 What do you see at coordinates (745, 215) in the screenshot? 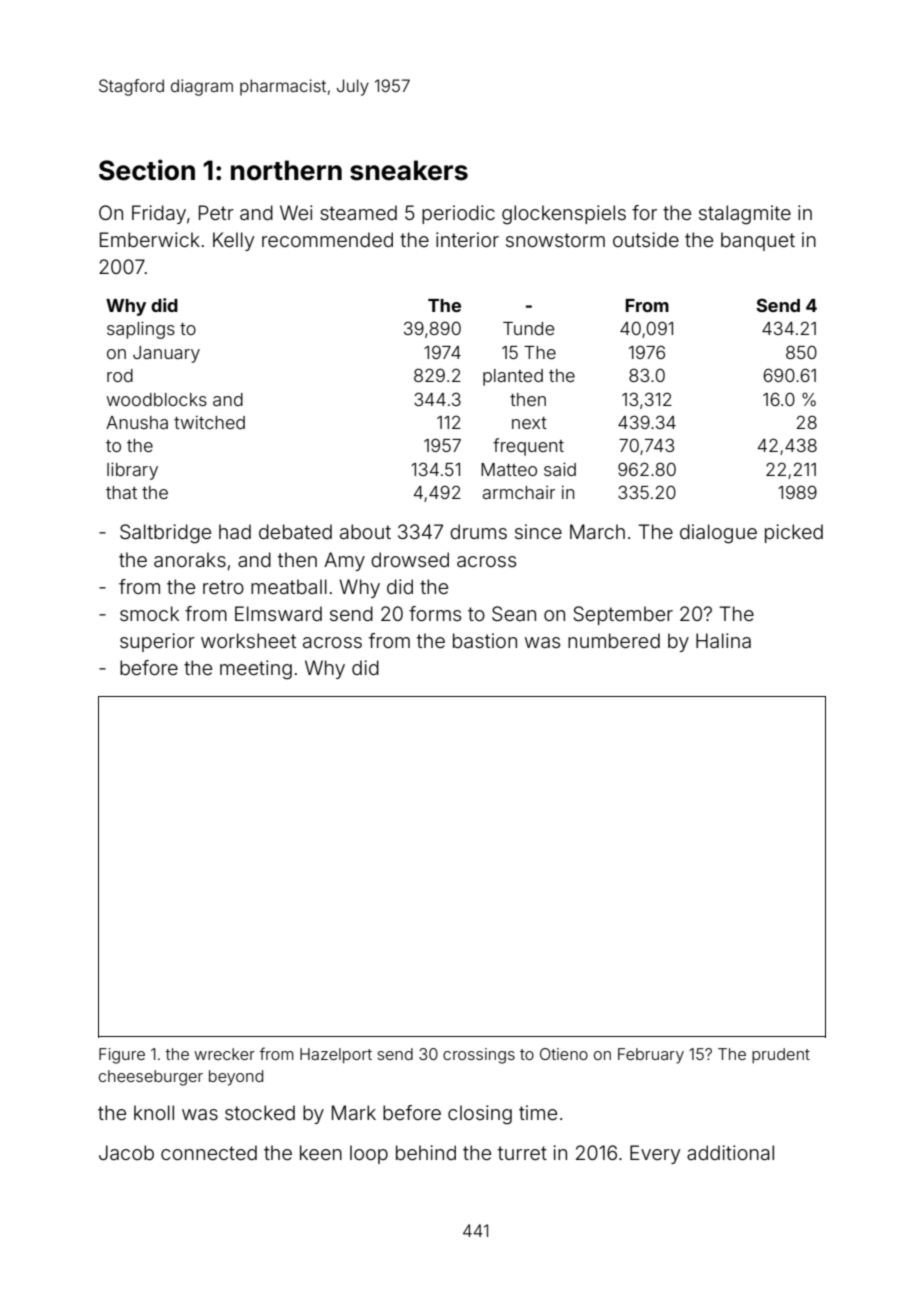
I see `stalagmite` at bounding box center [745, 215].
